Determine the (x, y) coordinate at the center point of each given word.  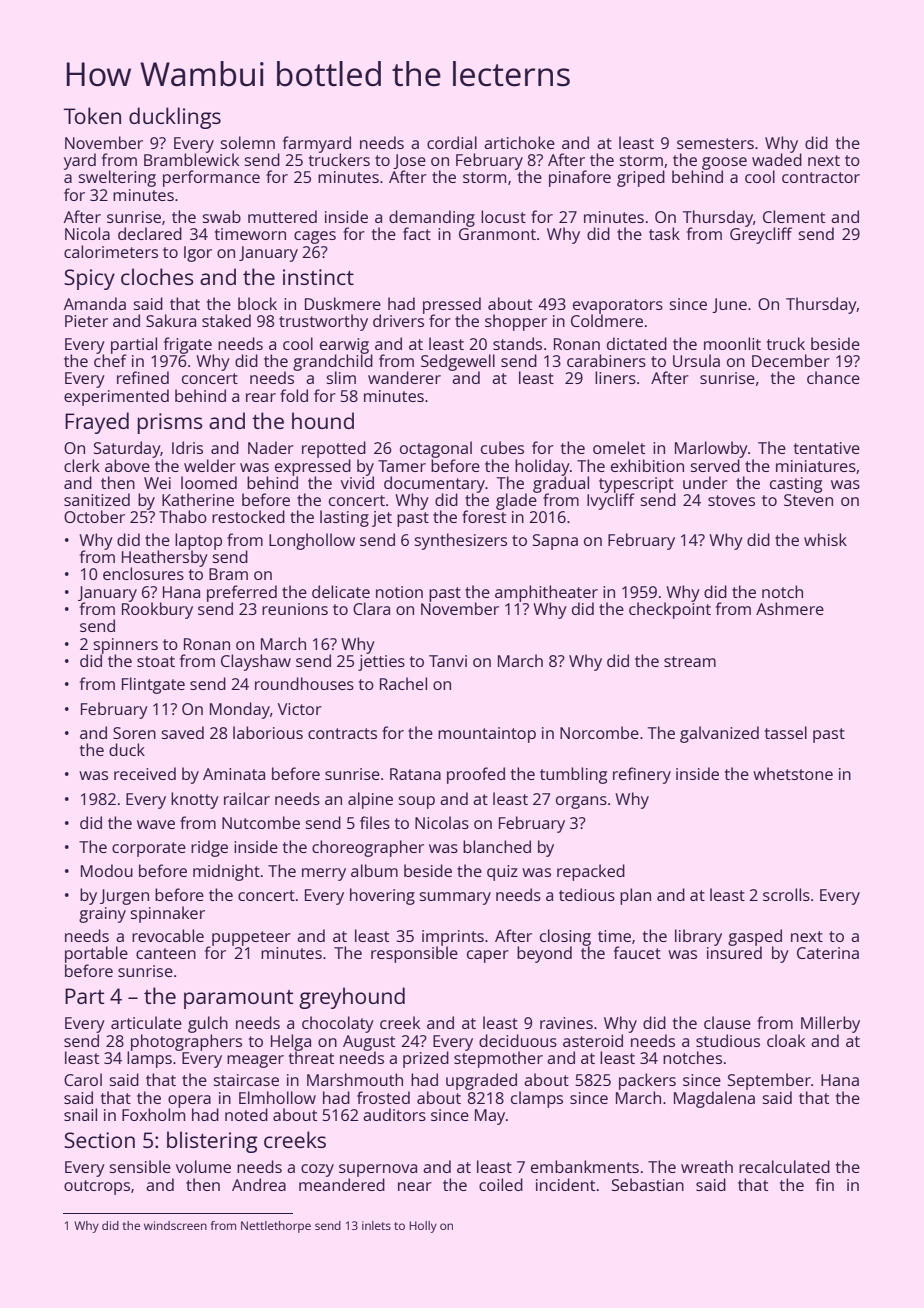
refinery (642, 775)
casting (796, 485)
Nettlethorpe (276, 1227)
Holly (423, 1227)
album (374, 870)
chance (833, 377)
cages (315, 237)
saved (183, 732)
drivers (398, 320)
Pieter (86, 321)
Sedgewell (458, 363)
